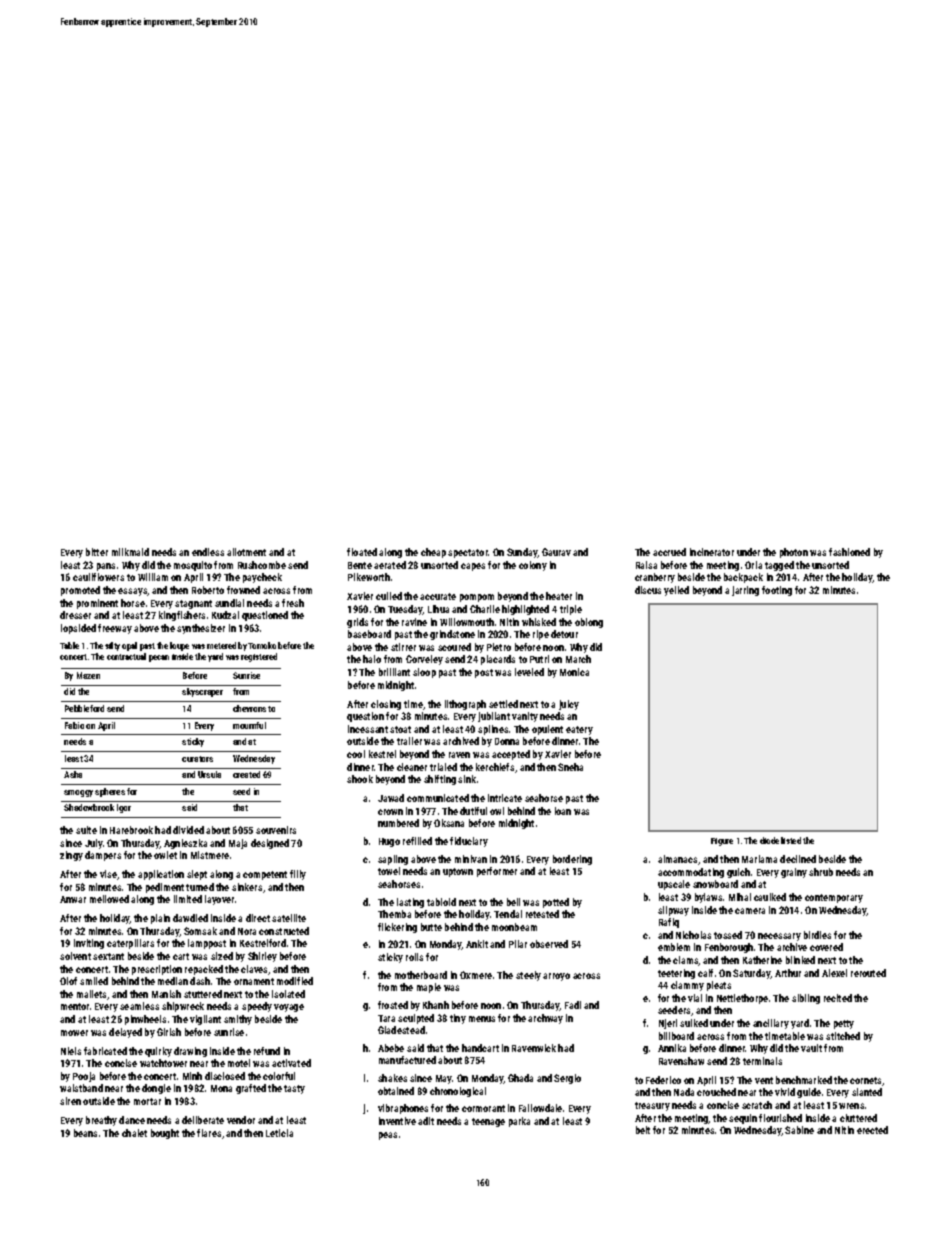 The height and width of the document is (1233, 952). What do you see at coordinates (806, 999) in the document?
I see `sibling` at bounding box center [806, 999].
